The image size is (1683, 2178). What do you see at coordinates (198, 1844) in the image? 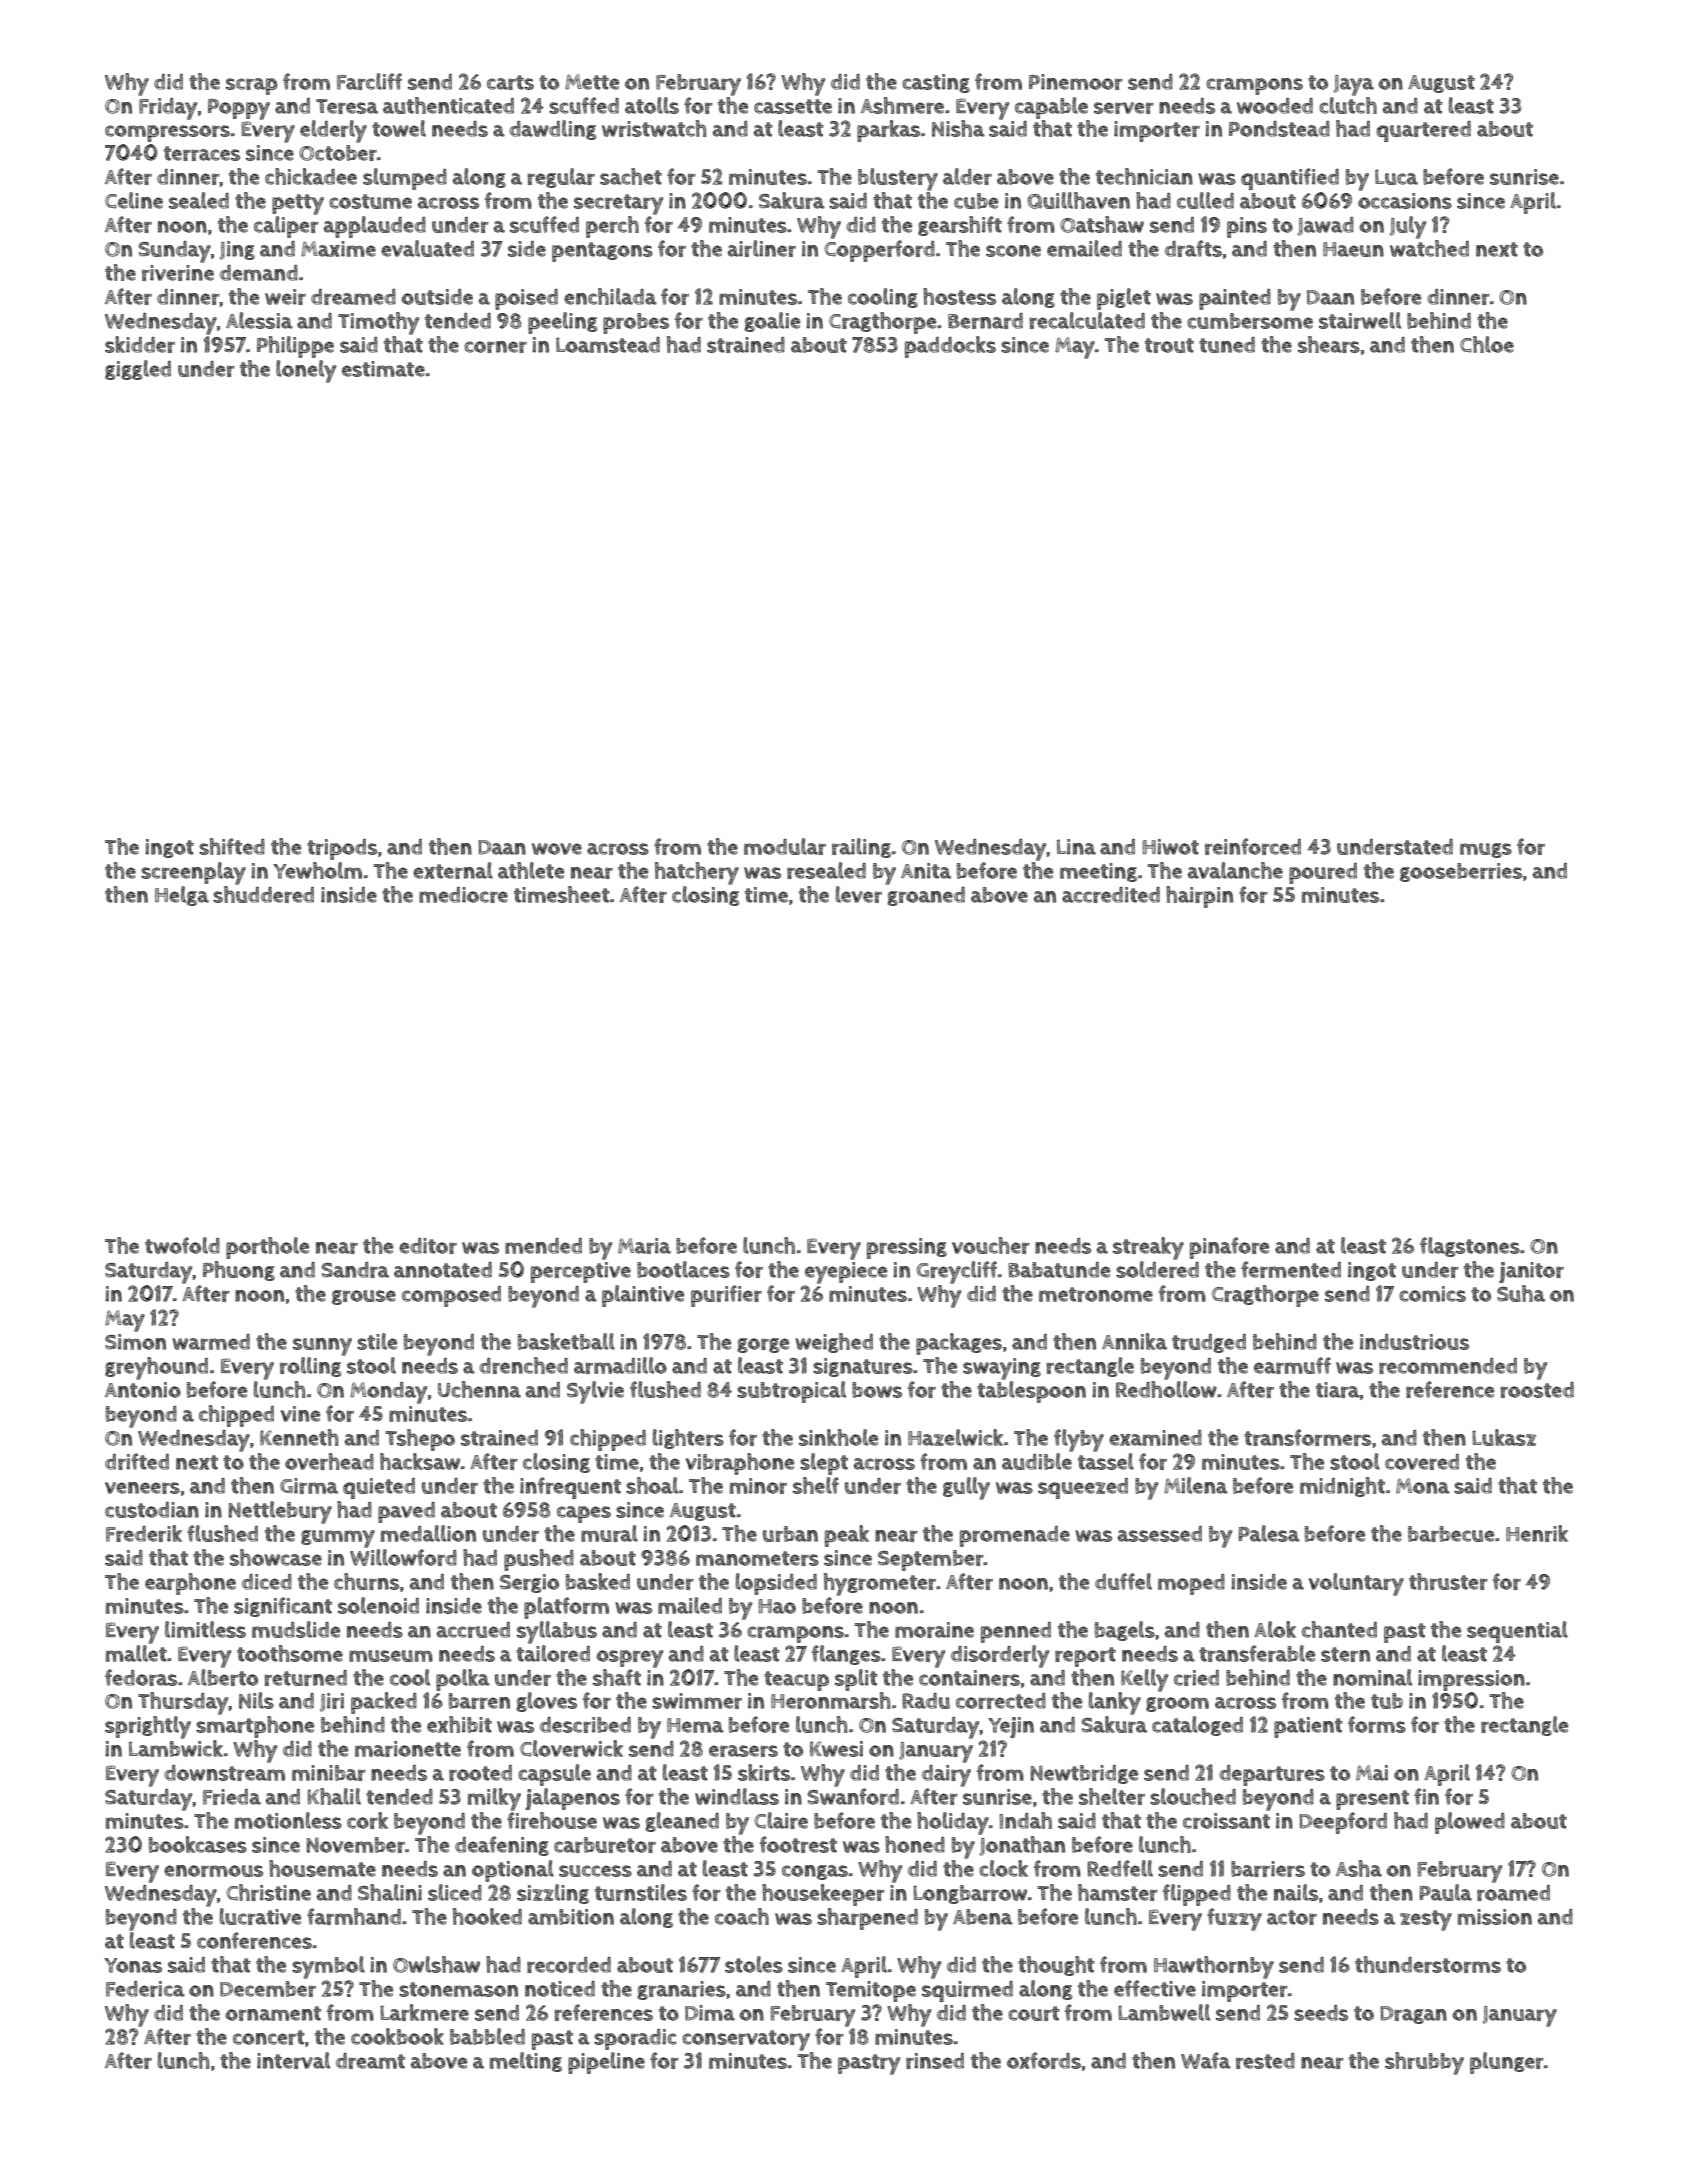
I see `bookcases` at bounding box center [198, 1844].
